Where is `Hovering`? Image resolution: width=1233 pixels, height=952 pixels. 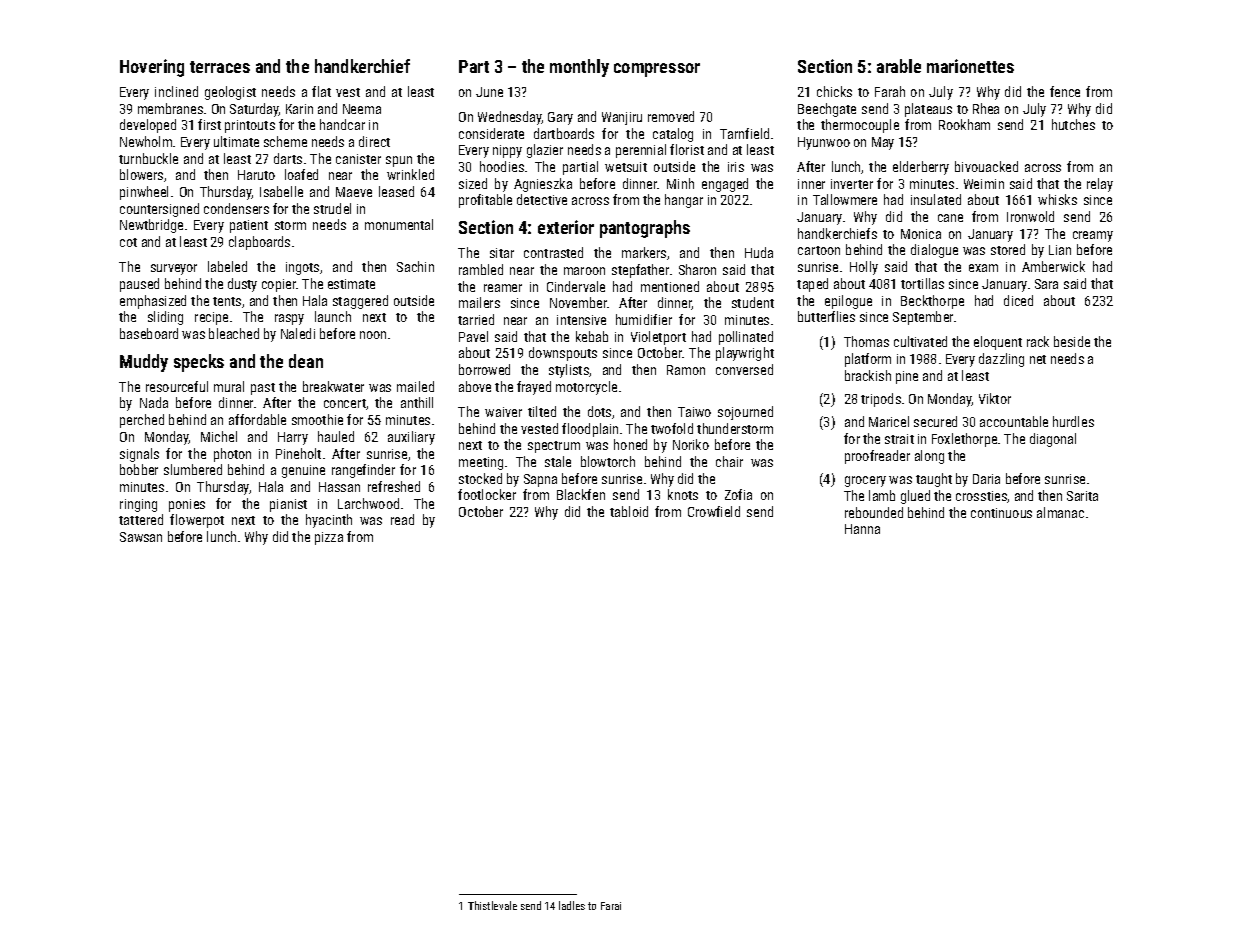 Hovering is located at coordinates (152, 68).
